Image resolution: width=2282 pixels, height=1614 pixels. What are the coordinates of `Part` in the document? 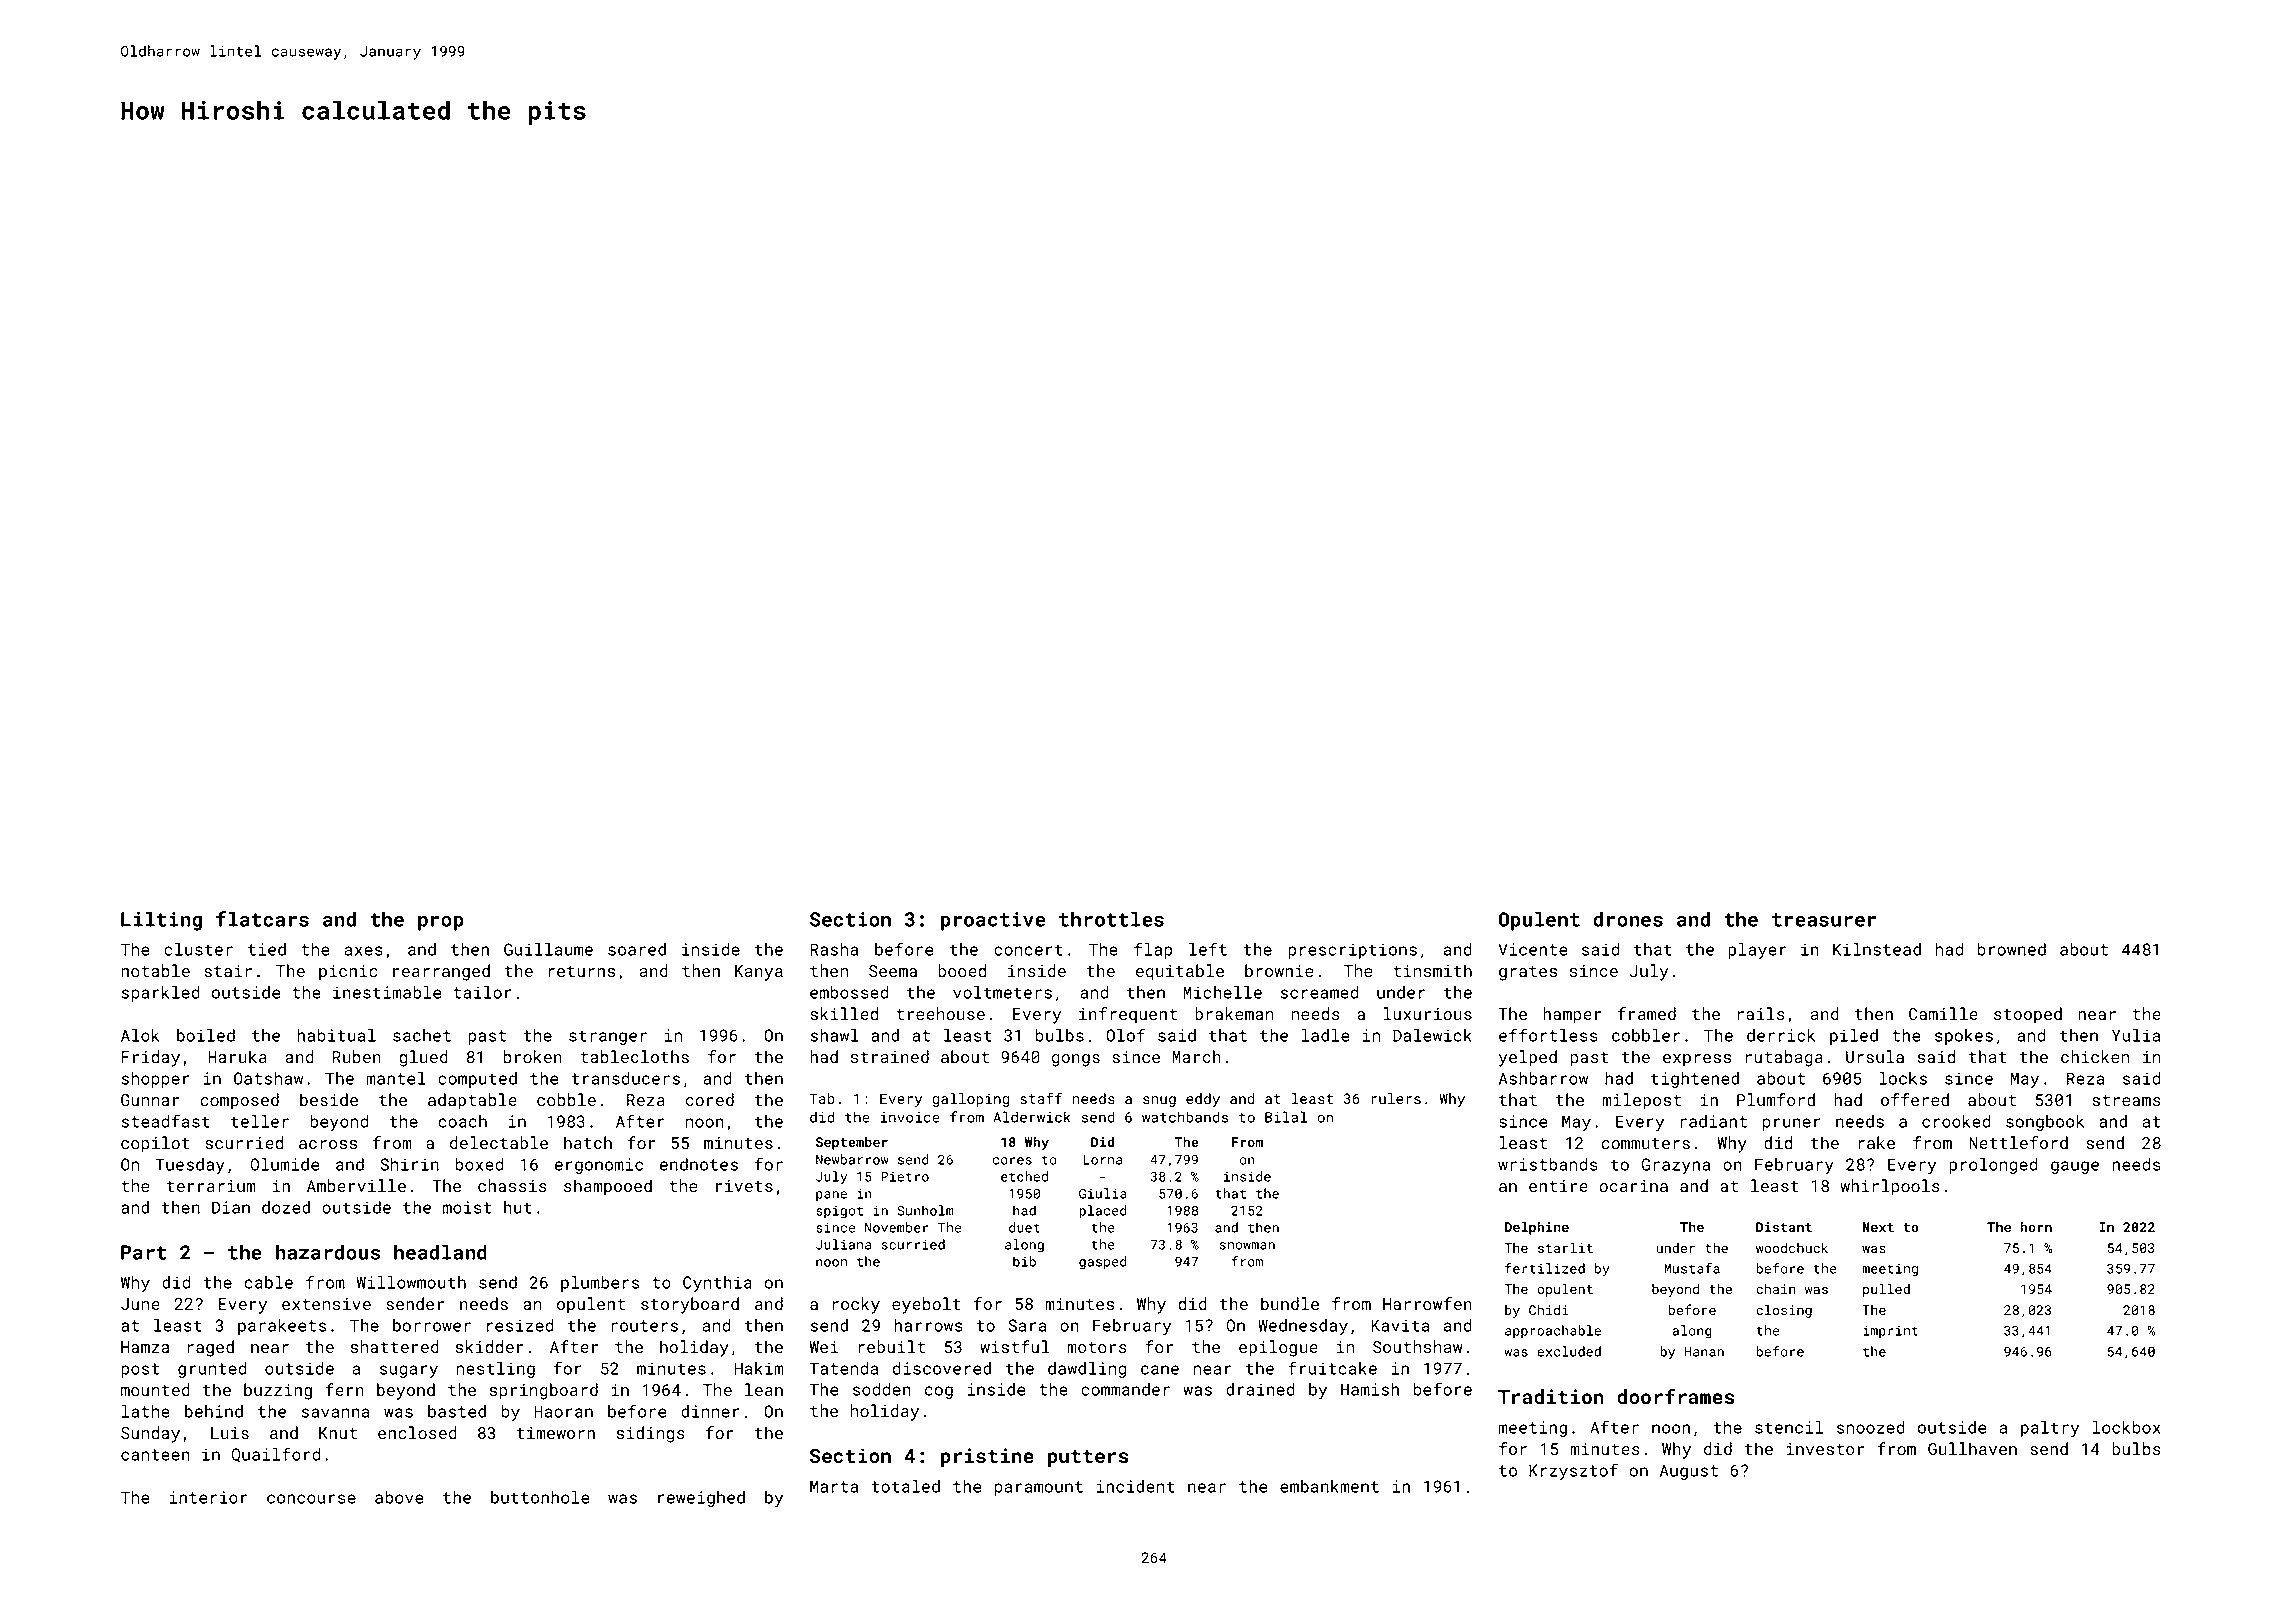 It's located at (143, 1252).
